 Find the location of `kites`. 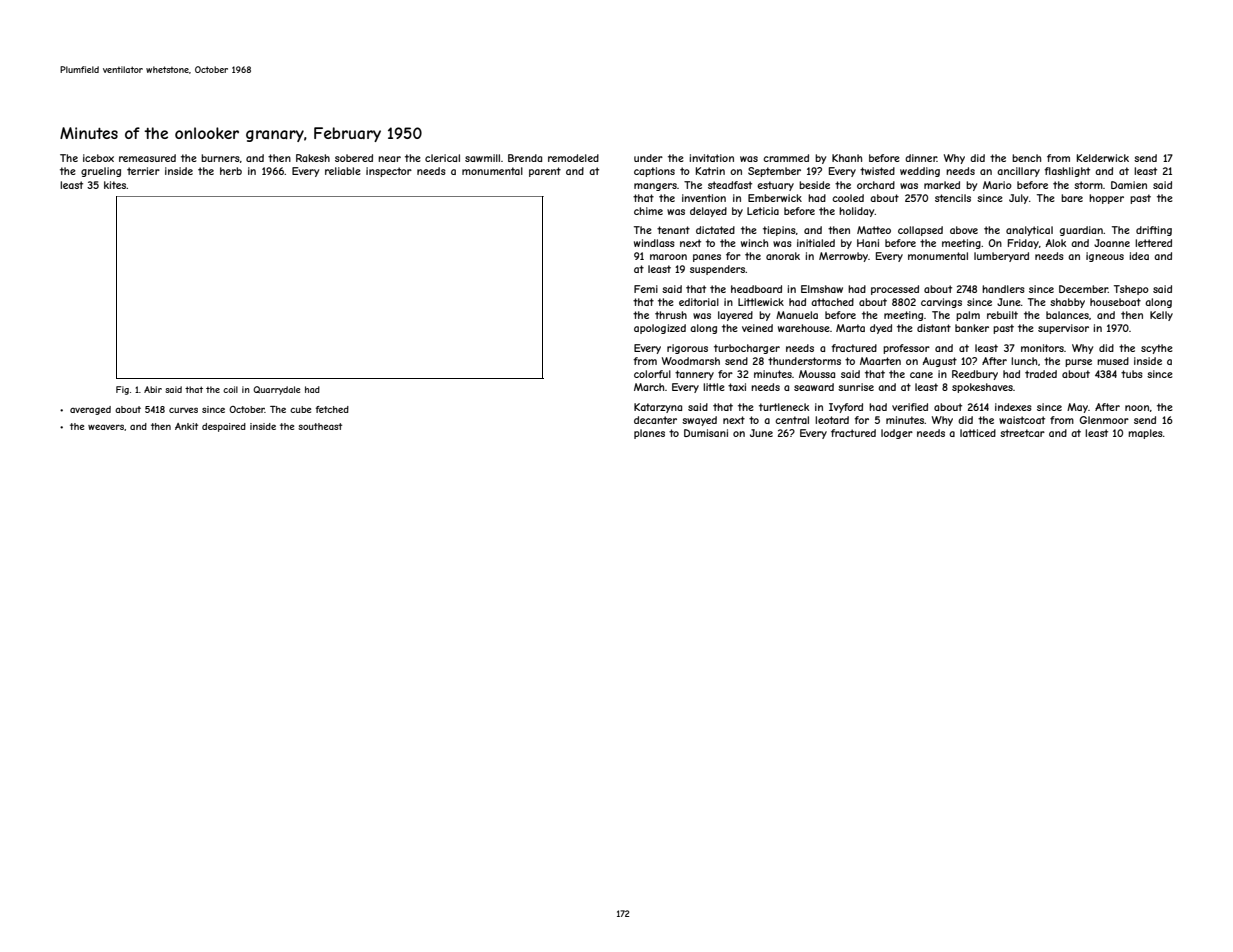

kites is located at coordinates (115, 185).
